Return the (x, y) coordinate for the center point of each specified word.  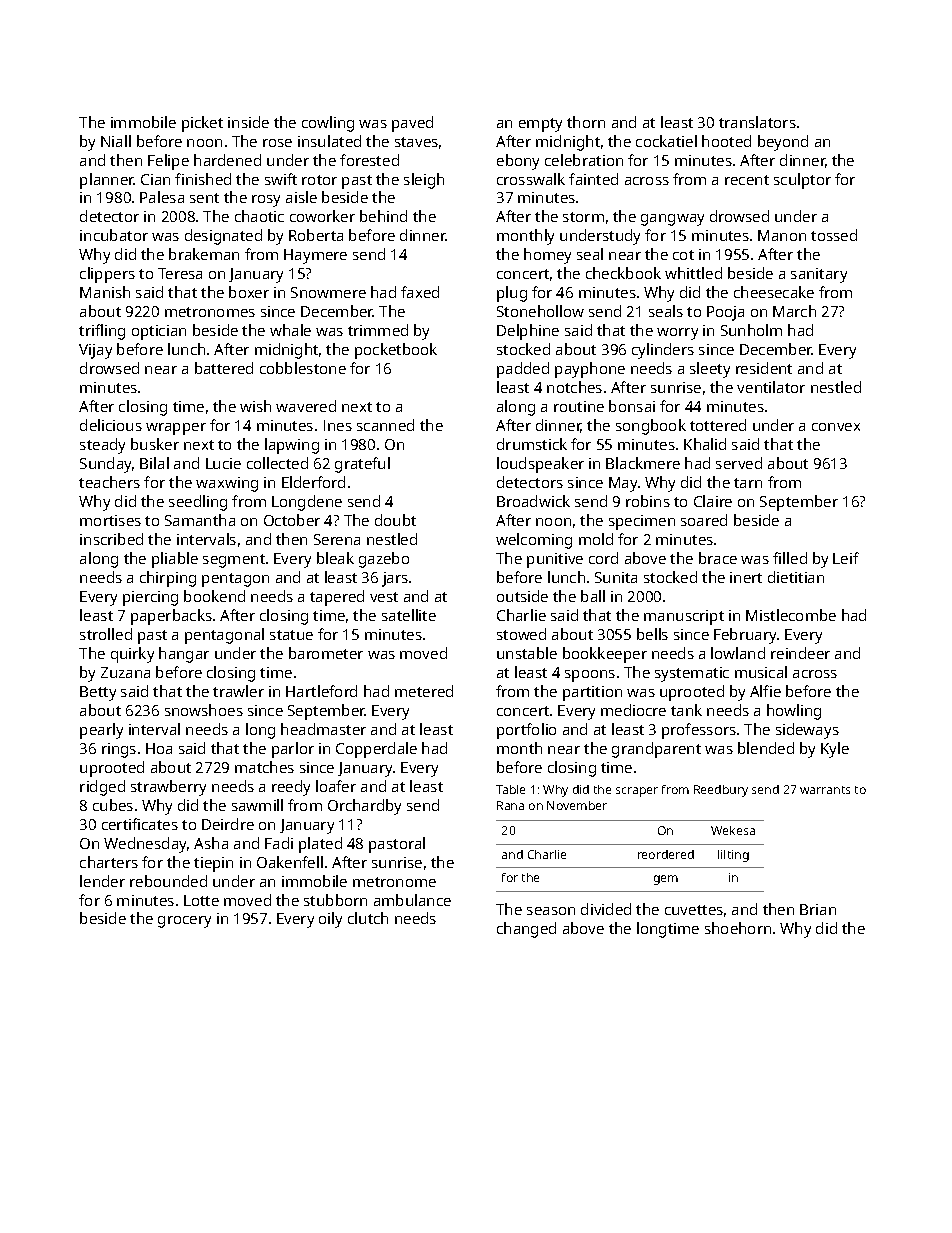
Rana (510, 805)
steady (102, 446)
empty (540, 125)
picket (202, 124)
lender (102, 881)
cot (683, 255)
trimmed (378, 330)
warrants (825, 790)
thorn (586, 122)
